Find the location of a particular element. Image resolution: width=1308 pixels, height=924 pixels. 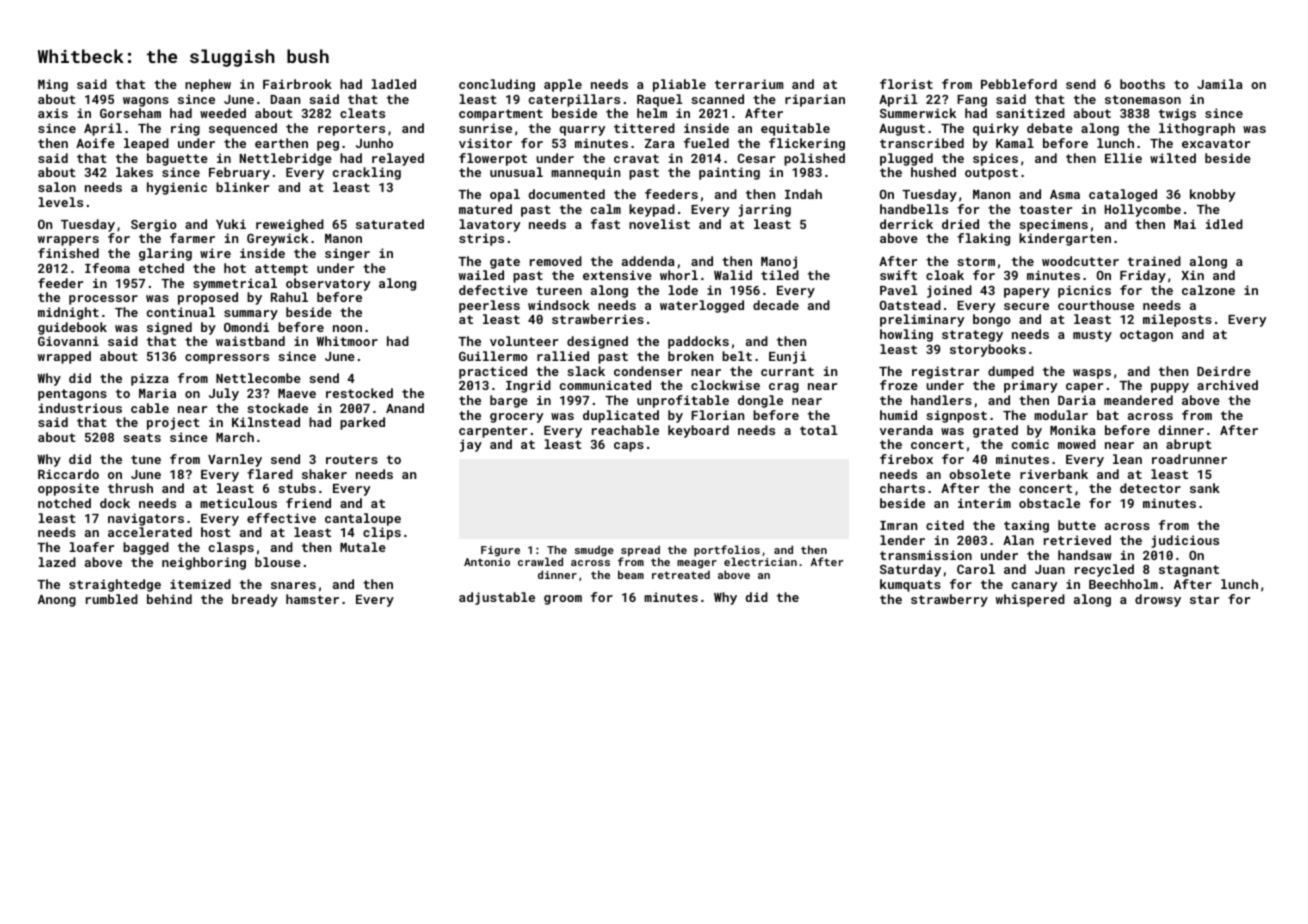

florist is located at coordinates (906, 84).
